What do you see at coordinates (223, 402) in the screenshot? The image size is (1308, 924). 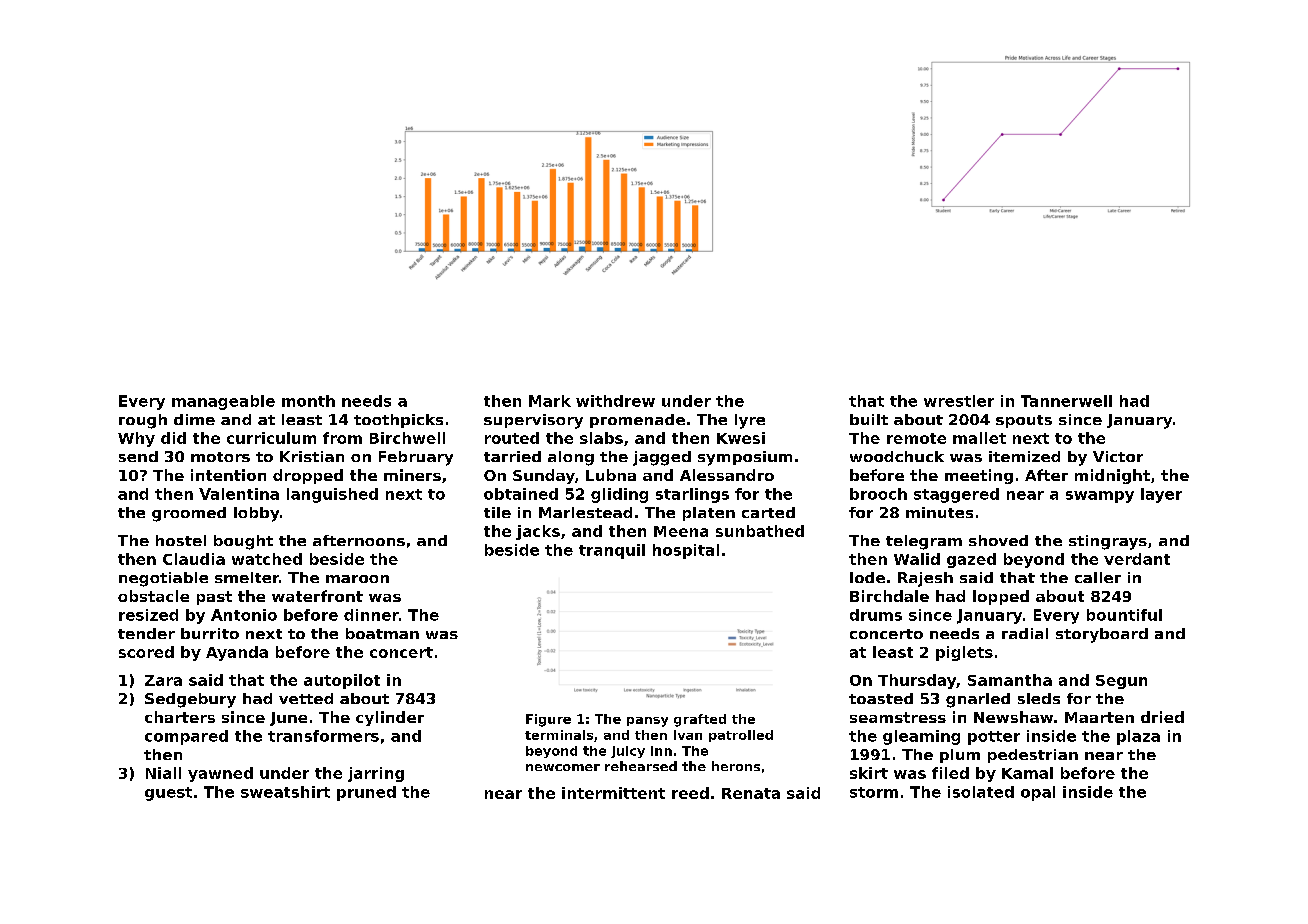 I see `manageable` at bounding box center [223, 402].
